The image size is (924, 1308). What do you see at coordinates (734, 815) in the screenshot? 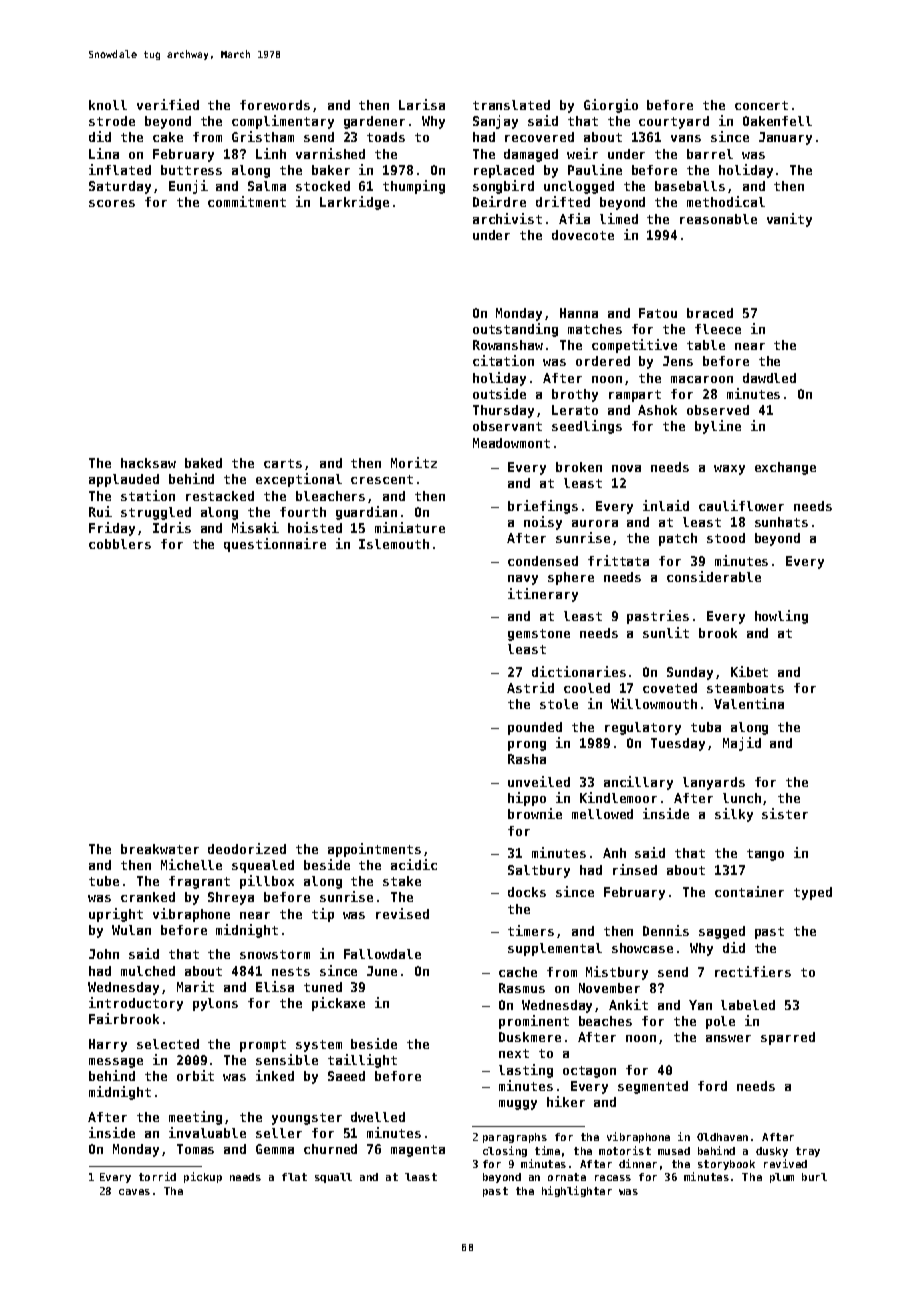
I see `silky` at bounding box center [734, 815].
